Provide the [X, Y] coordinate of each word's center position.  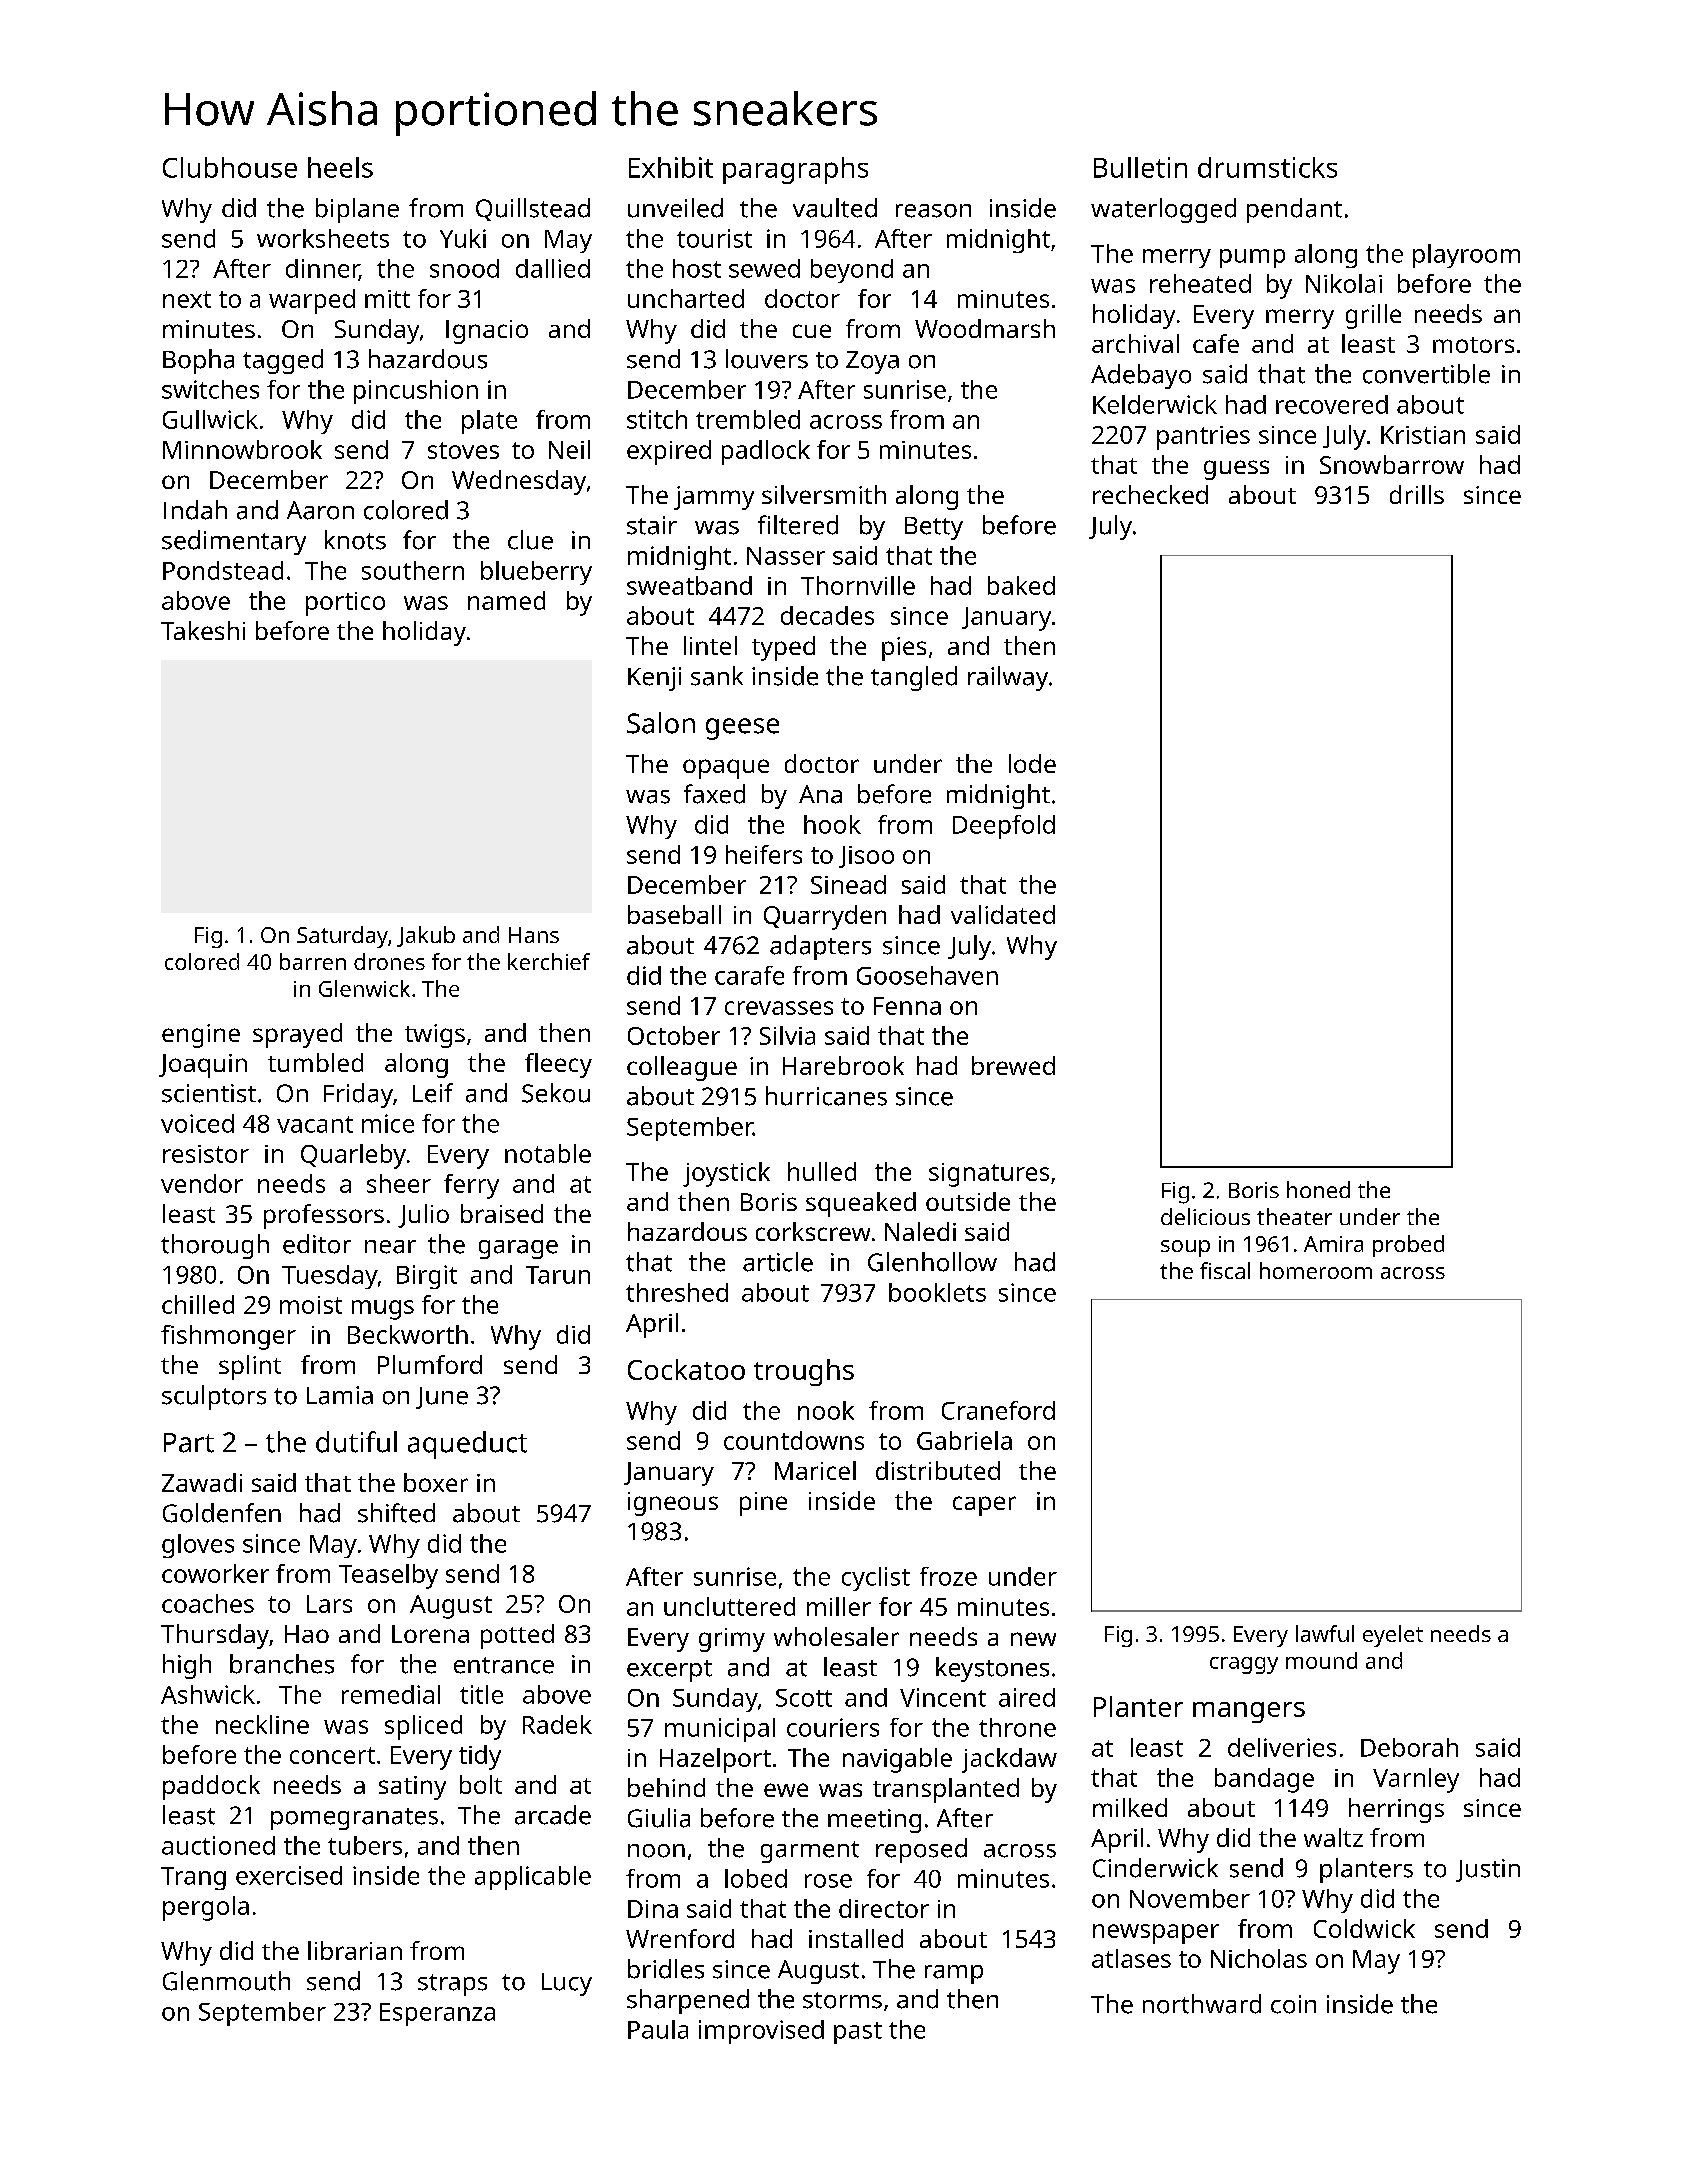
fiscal [1225, 1270]
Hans [534, 935]
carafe [749, 975]
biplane [357, 210]
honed [1318, 1189]
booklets [937, 1292]
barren [313, 961]
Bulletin [1140, 167]
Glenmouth [226, 1981]
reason [933, 211]
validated [1003, 914]
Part [189, 1443]
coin [1293, 2004]
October [674, 1035]
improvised [761, 2032]
